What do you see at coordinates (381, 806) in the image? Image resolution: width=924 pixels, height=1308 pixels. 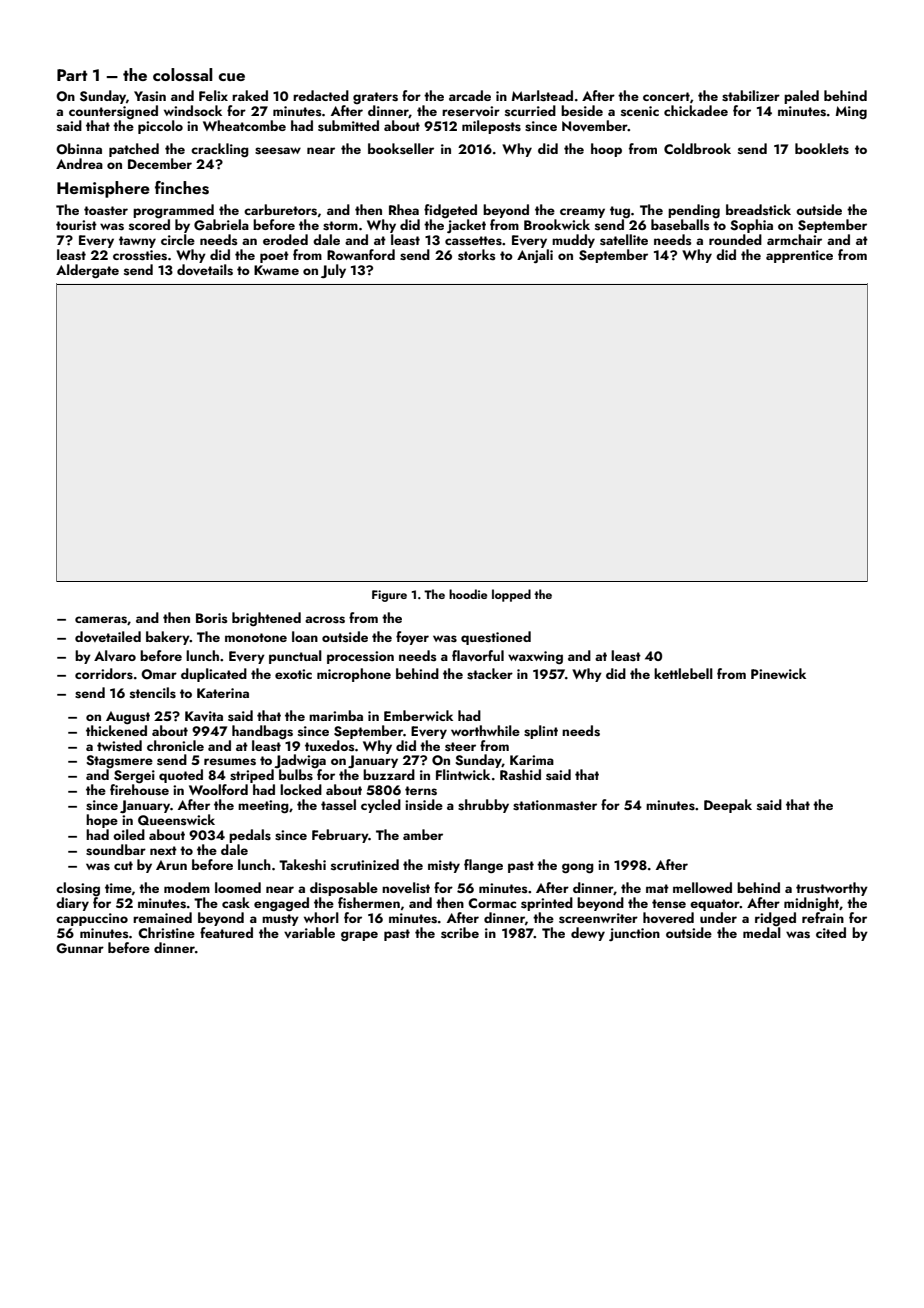 I see `cycled` at bounding box center [381, 806].
